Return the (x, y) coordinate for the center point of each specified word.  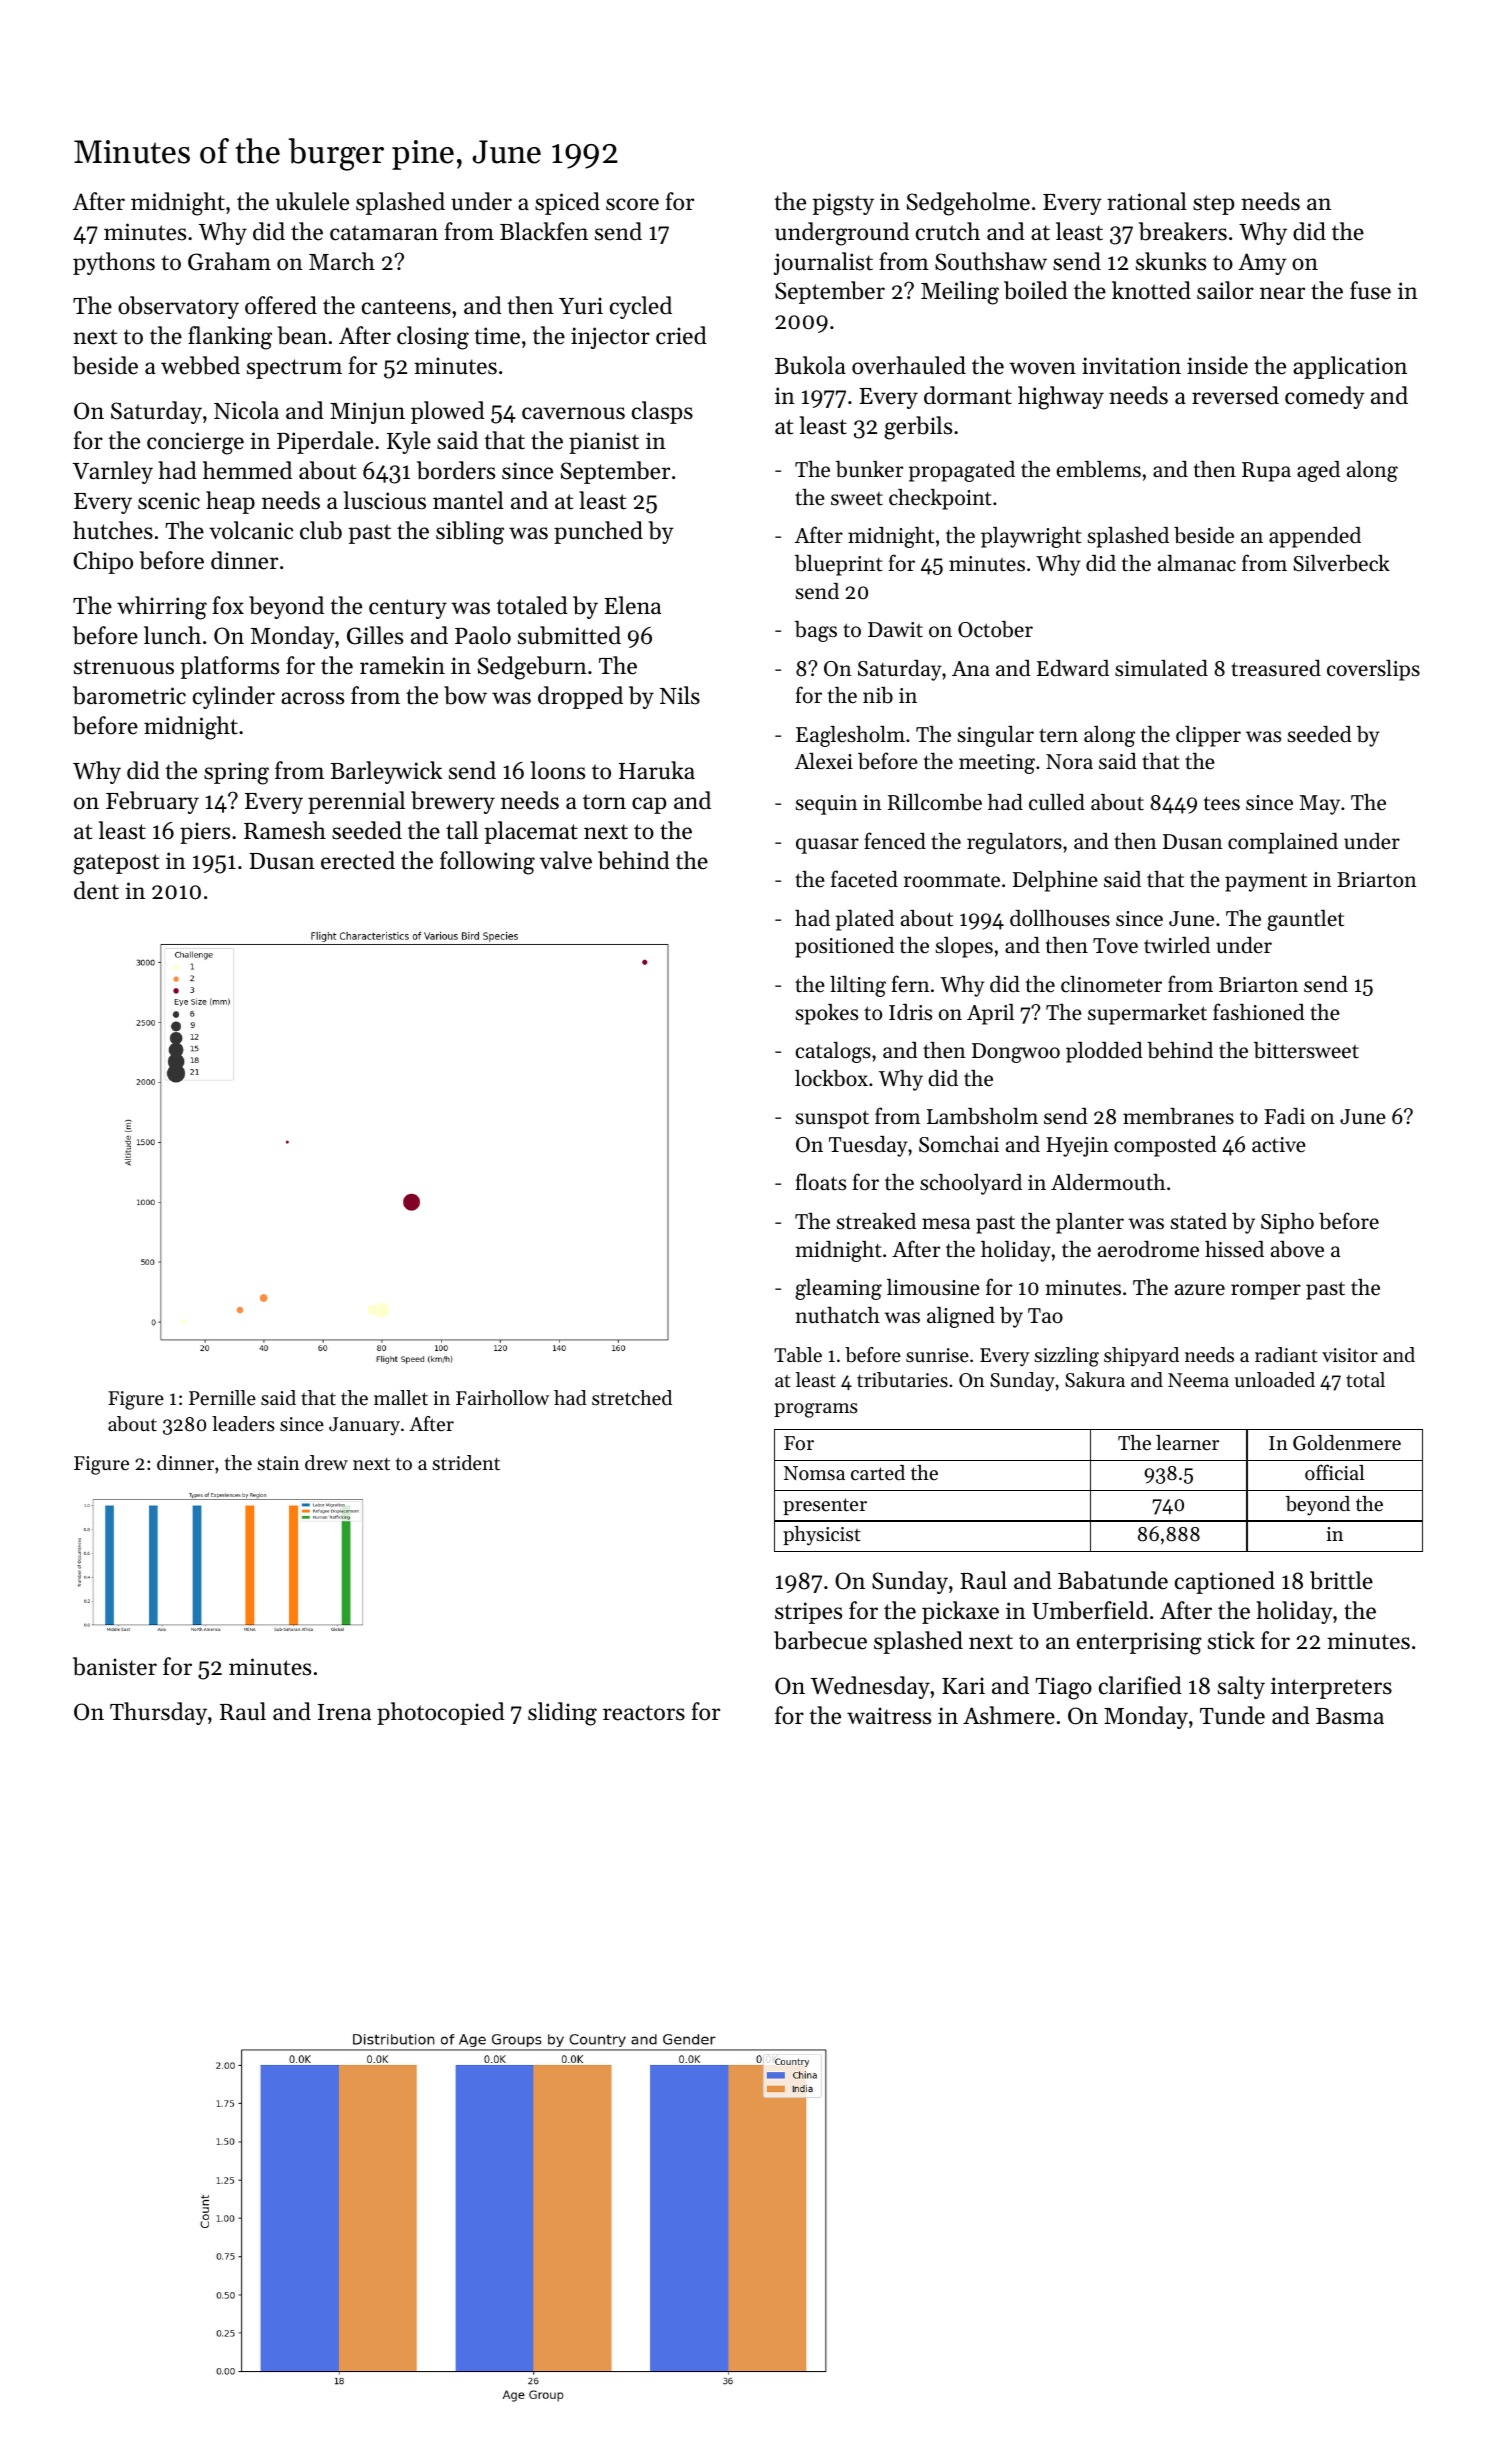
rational (1147, 201)
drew (326, 1463)
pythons (114, 263)
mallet (401, 1398)
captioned (1225, 1582)
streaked (876, 1221)
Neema (1198, 1380)
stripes (808, 1613)
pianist (604, 443)
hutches (113, 530)
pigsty (843, 204)
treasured (1276, 668)
